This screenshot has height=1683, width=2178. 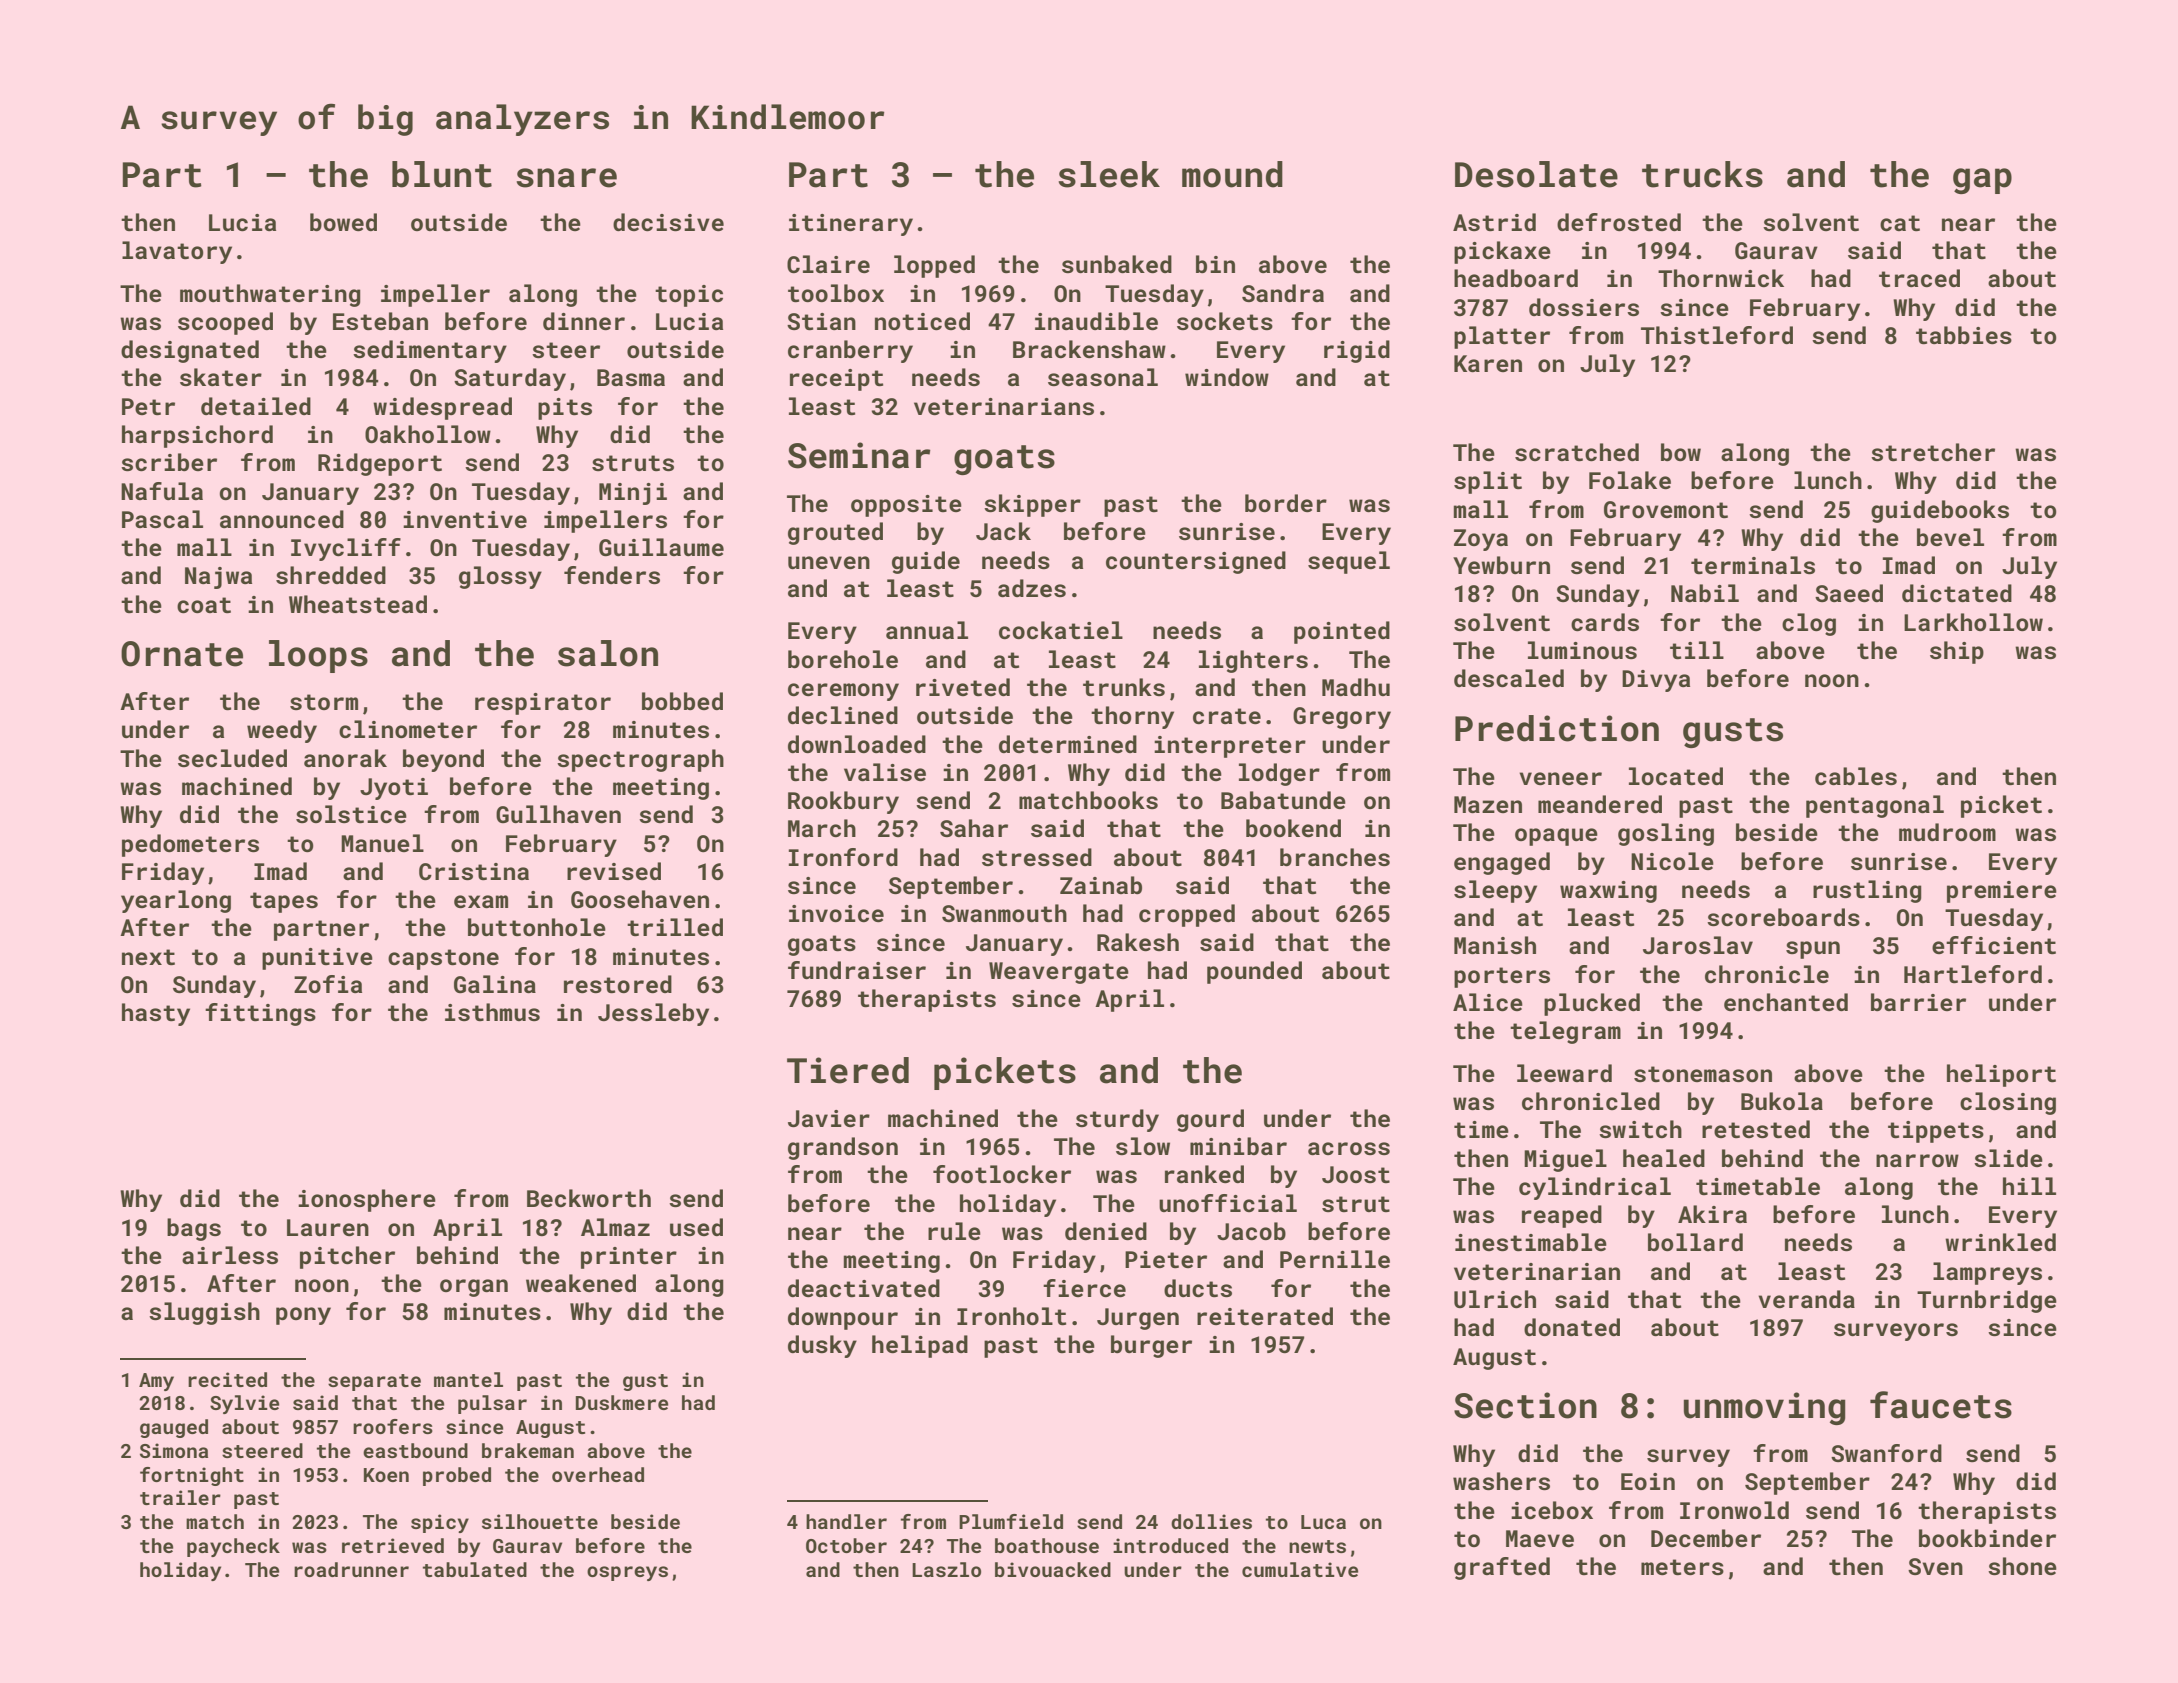 I want to click on Nicole, so click(x=1672, y=861).
